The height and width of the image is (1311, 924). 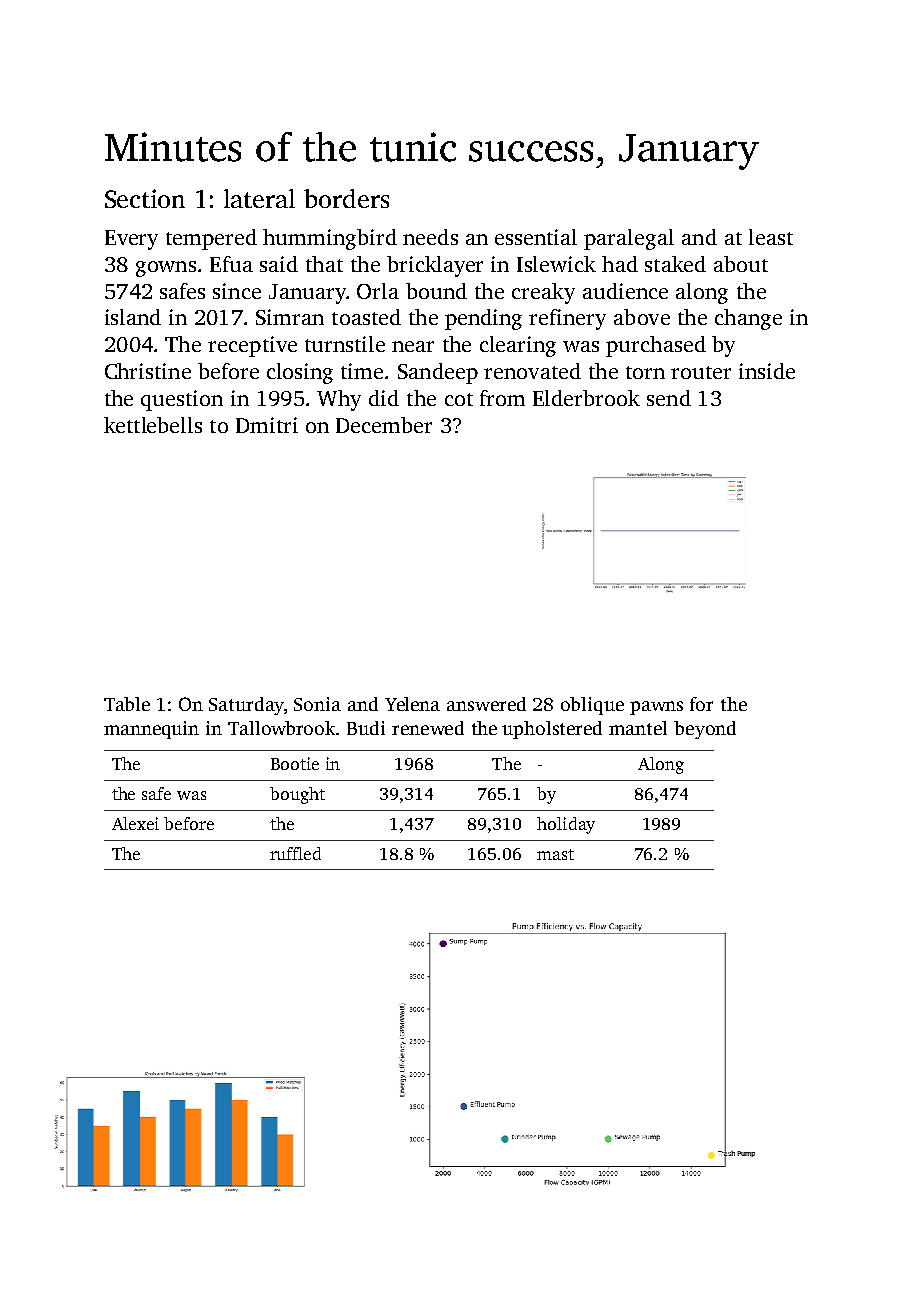 What do you see at coordinates (182, 400) in the image?
I see `question` at bounding box center [182, 400].
